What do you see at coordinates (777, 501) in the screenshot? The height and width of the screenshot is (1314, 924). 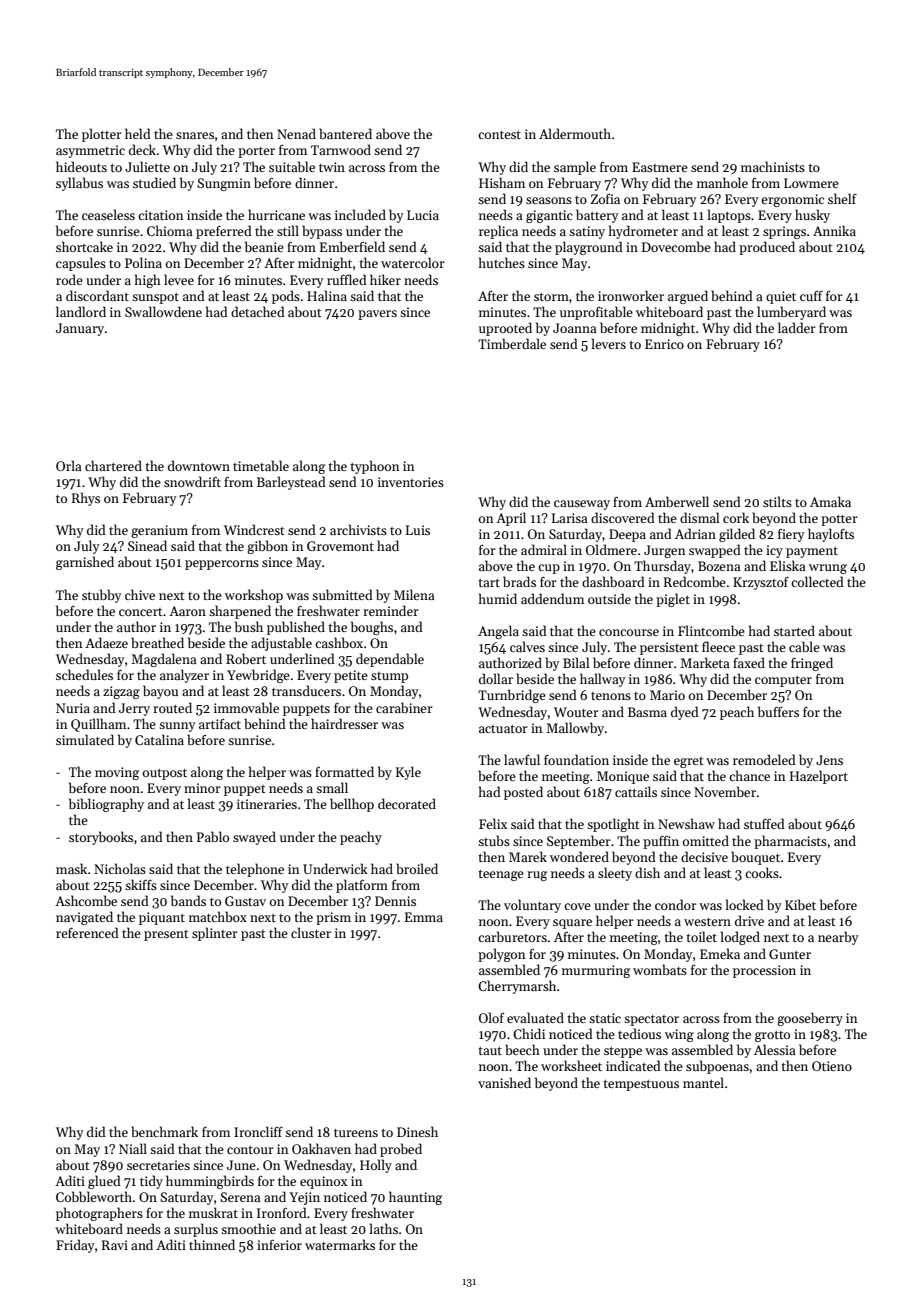 I see `stilts` at bounding box center [777, 501].
